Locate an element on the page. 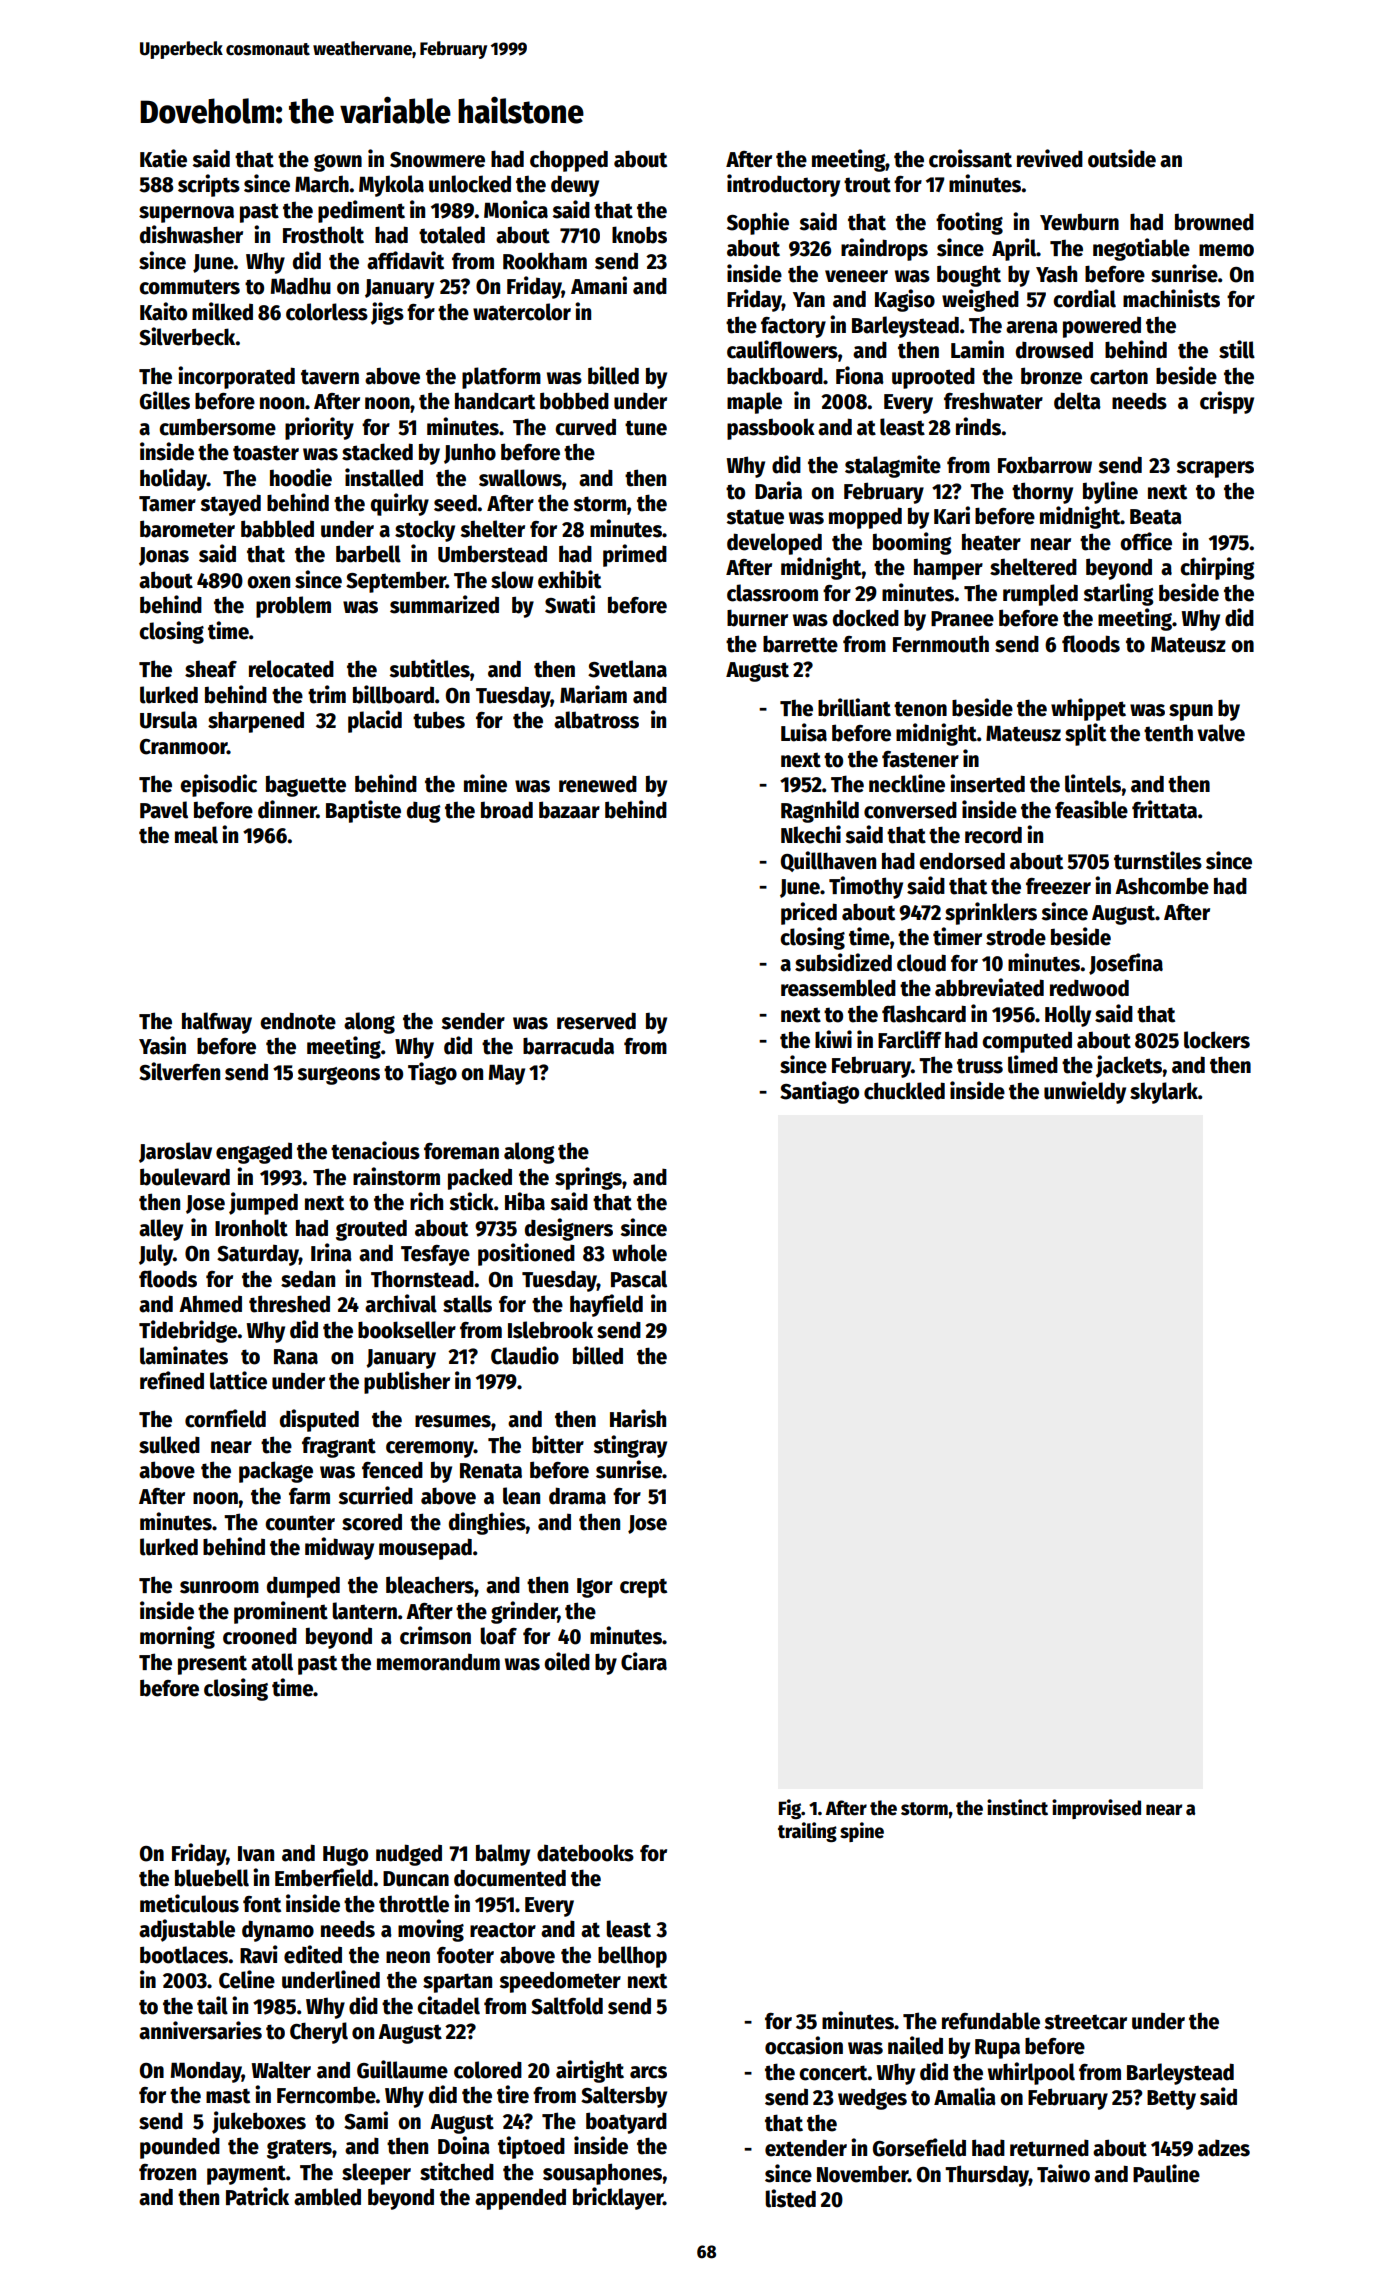 The height and width of the document is (2296, 1394). morning is located at coordinates (177, 1637).
